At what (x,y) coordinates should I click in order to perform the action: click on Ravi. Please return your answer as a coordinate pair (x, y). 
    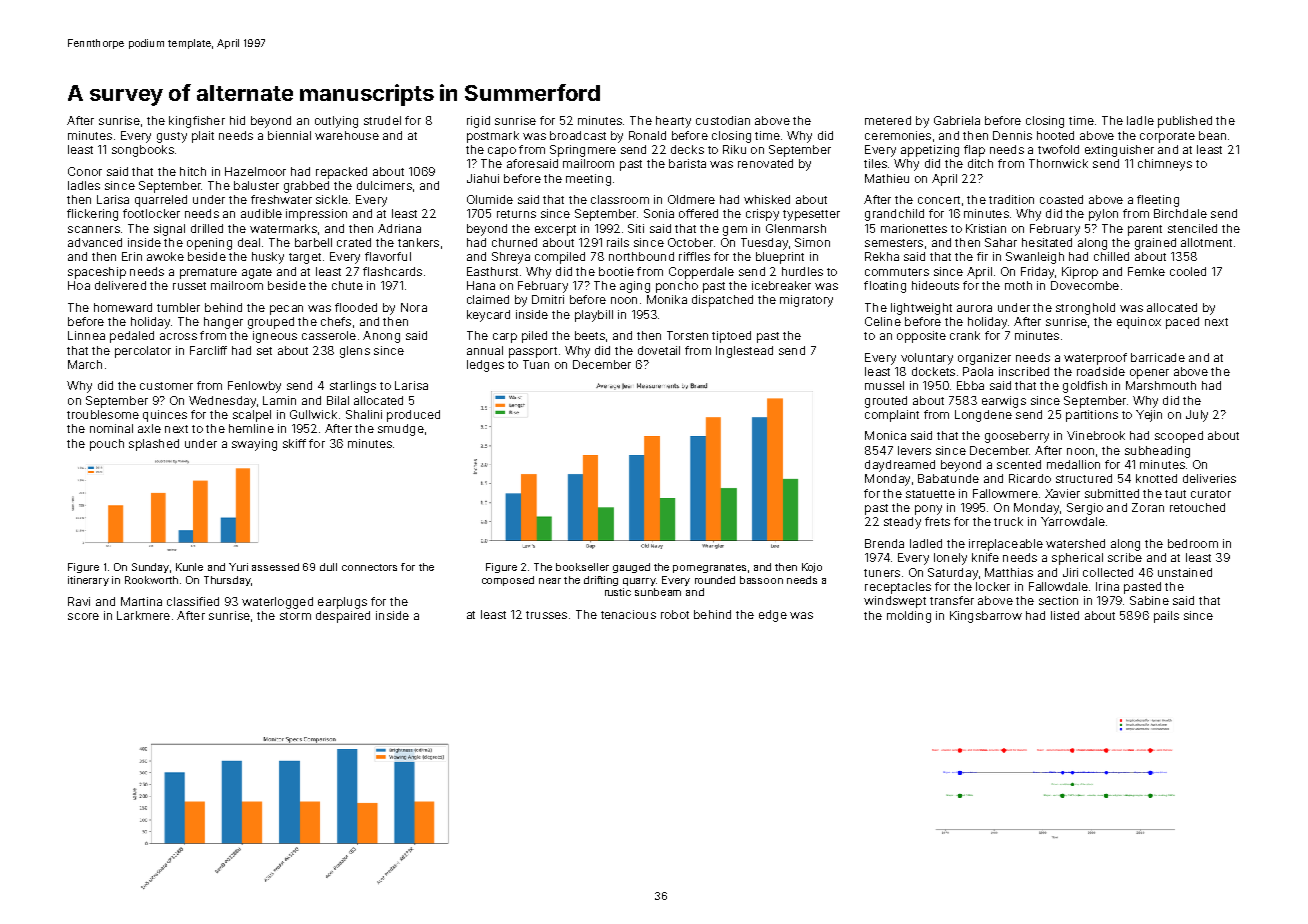
    Looking at the image, I should click on (79, 601).
